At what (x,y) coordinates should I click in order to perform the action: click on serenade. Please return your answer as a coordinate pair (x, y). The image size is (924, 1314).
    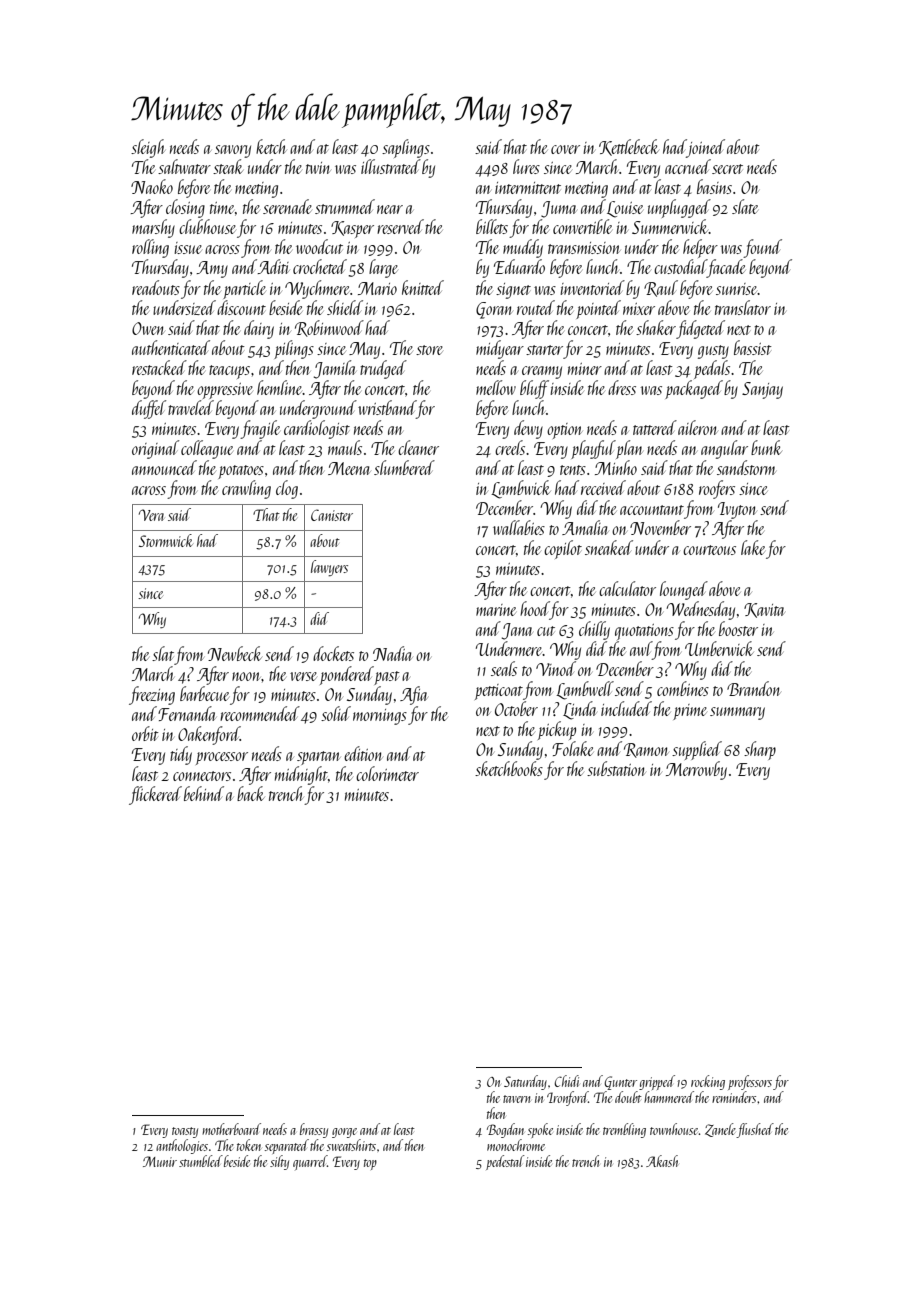
    Looking at the image, I should click on (287, 206).
